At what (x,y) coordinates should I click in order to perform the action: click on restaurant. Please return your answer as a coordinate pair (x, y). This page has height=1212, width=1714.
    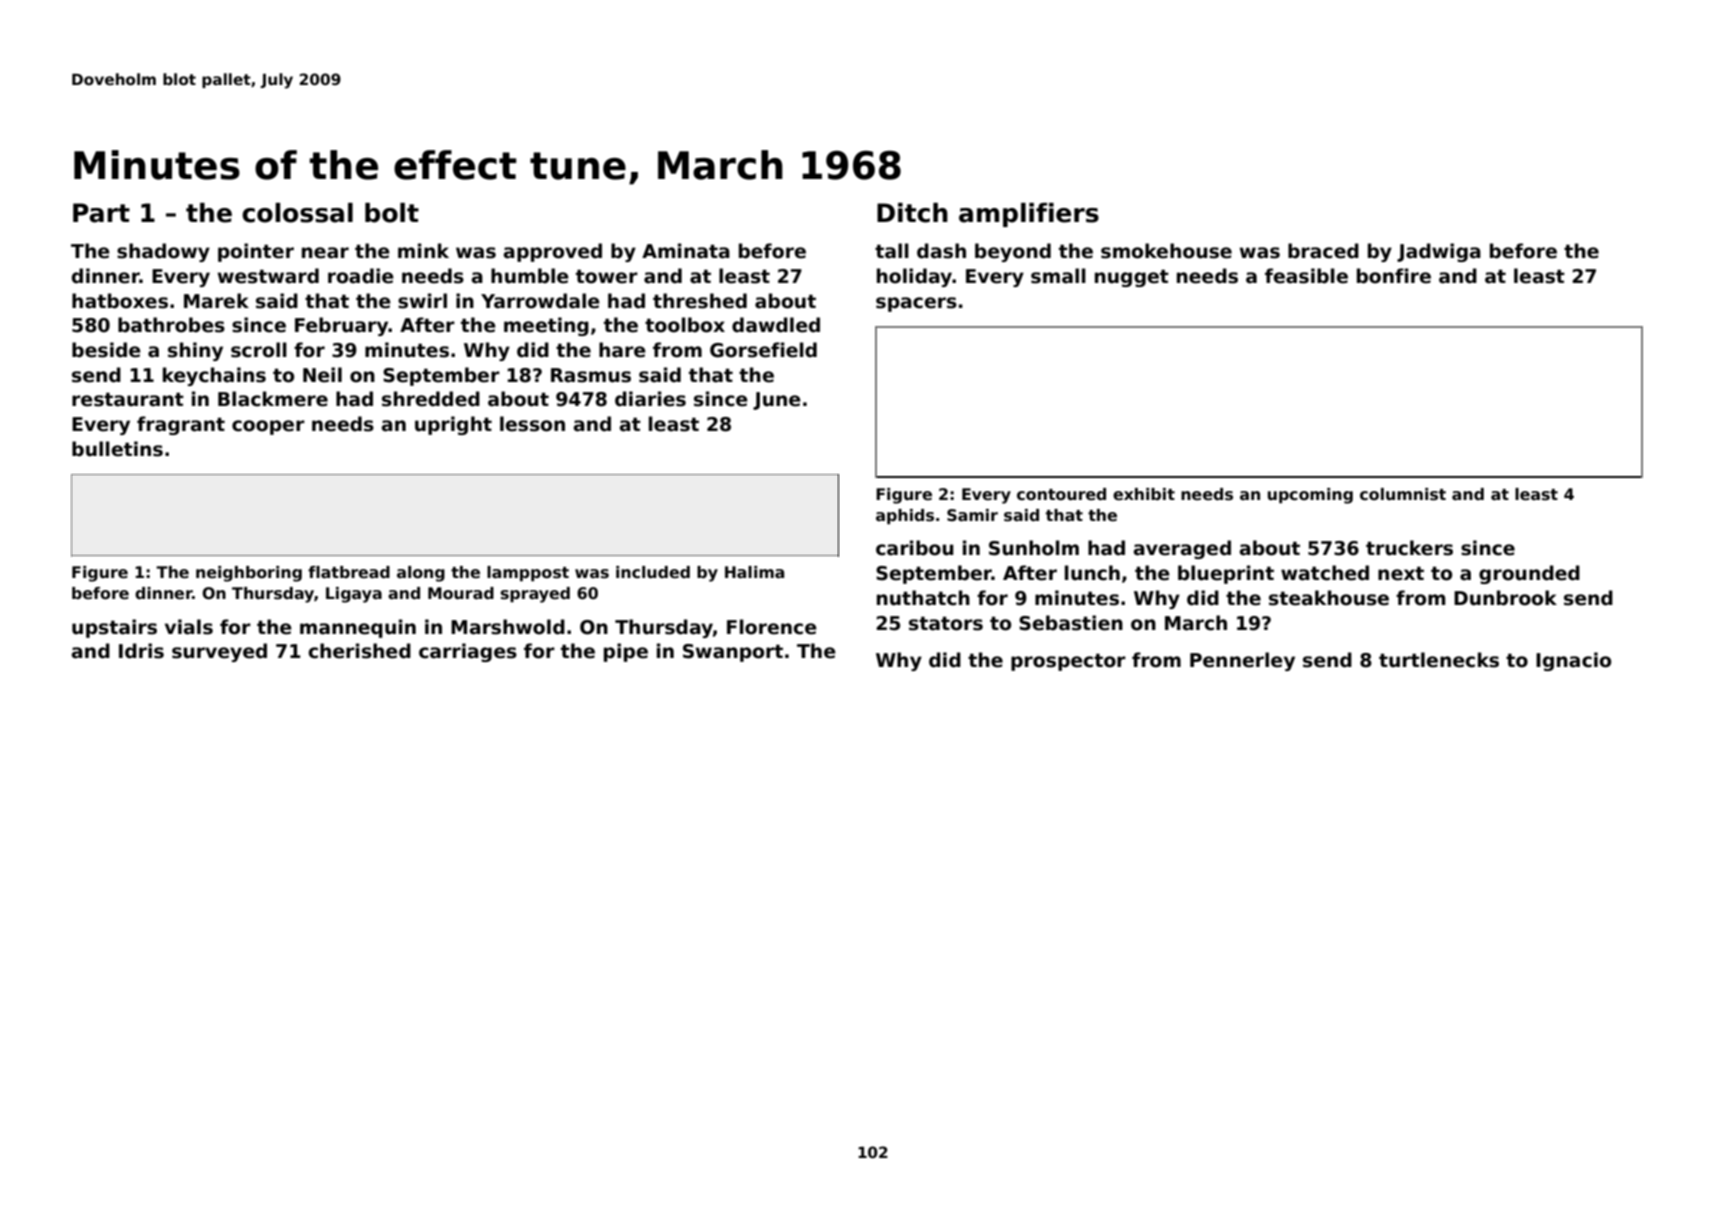
    Looking at the image, I should click on (128, 399).
